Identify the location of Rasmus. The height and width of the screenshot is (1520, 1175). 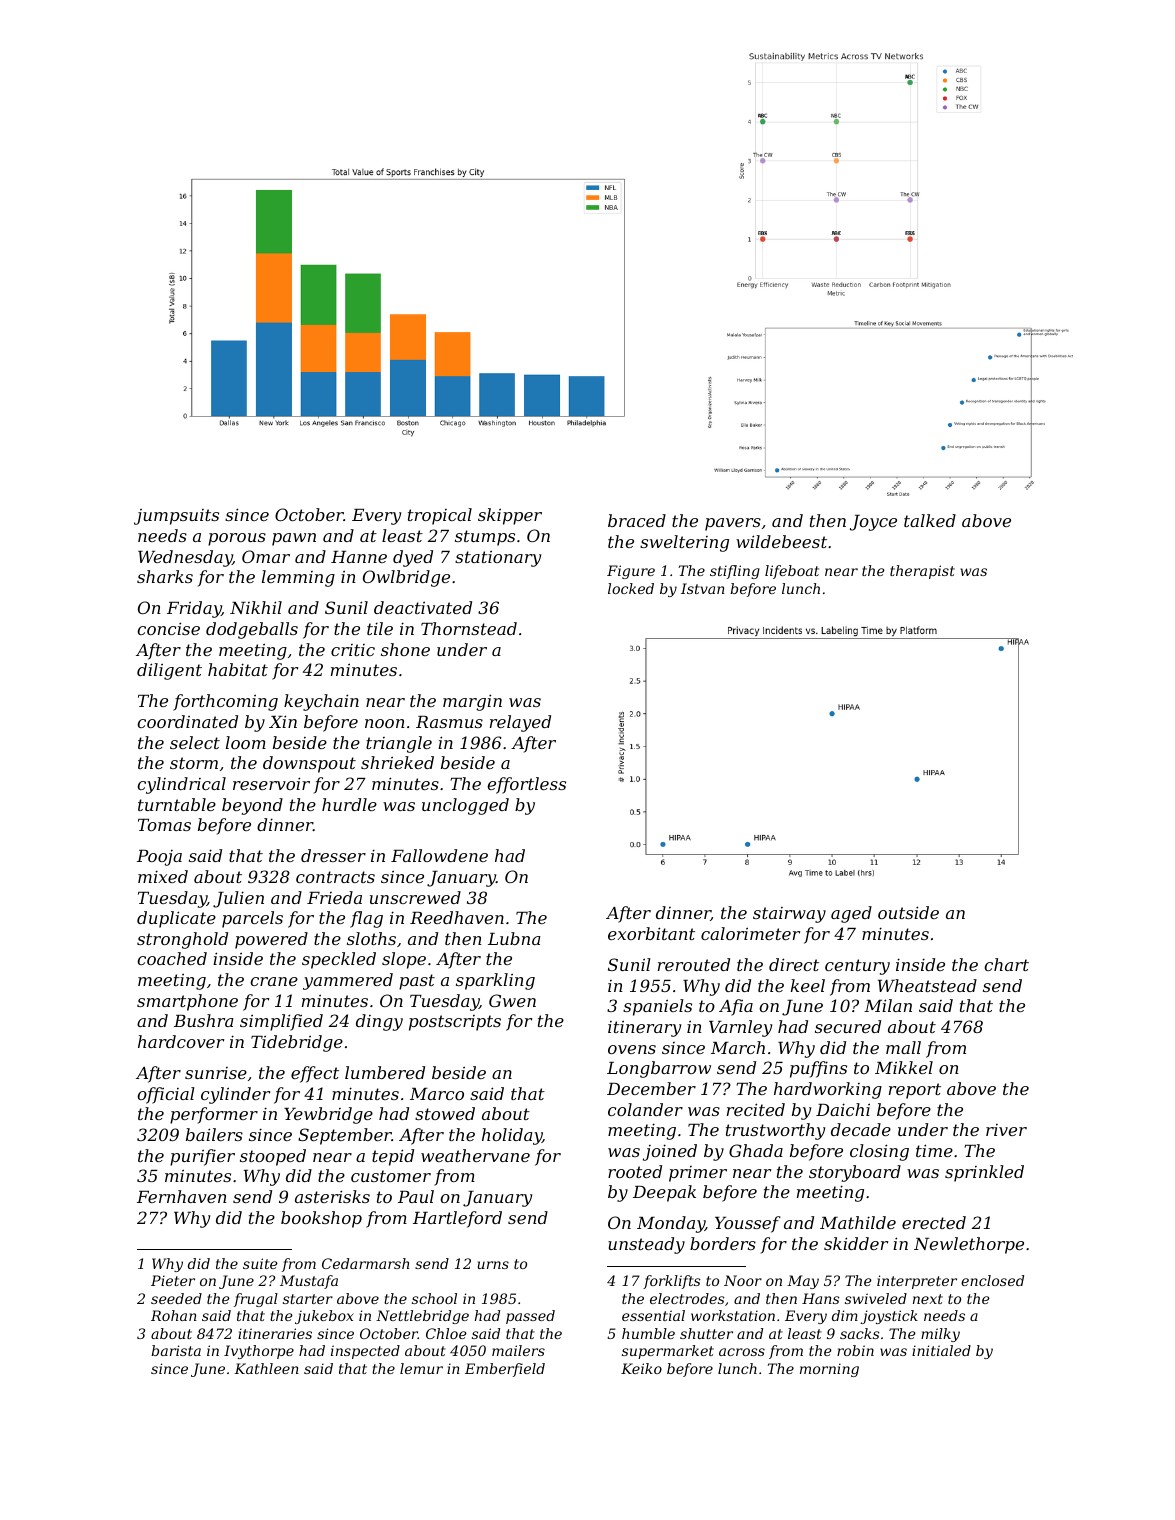
(449, 722).
